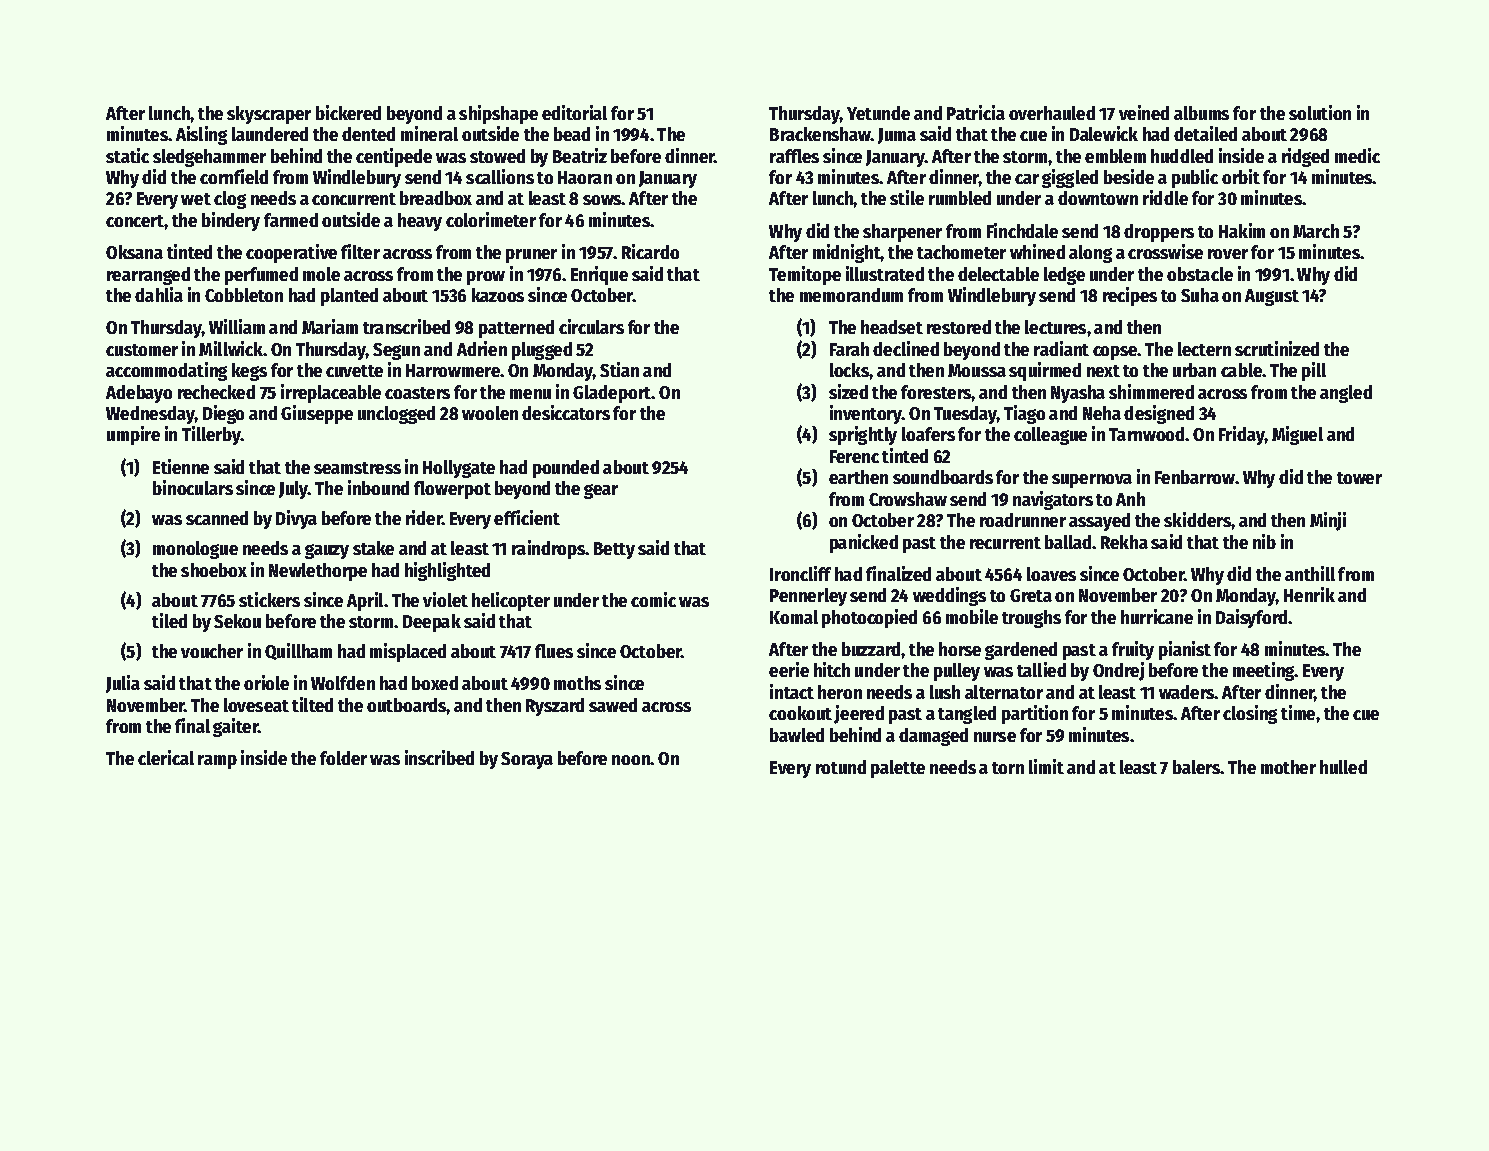  What do you see at coordinates (348, 112) in the image?
I see `bickered` at bounding box center [348, 112].
